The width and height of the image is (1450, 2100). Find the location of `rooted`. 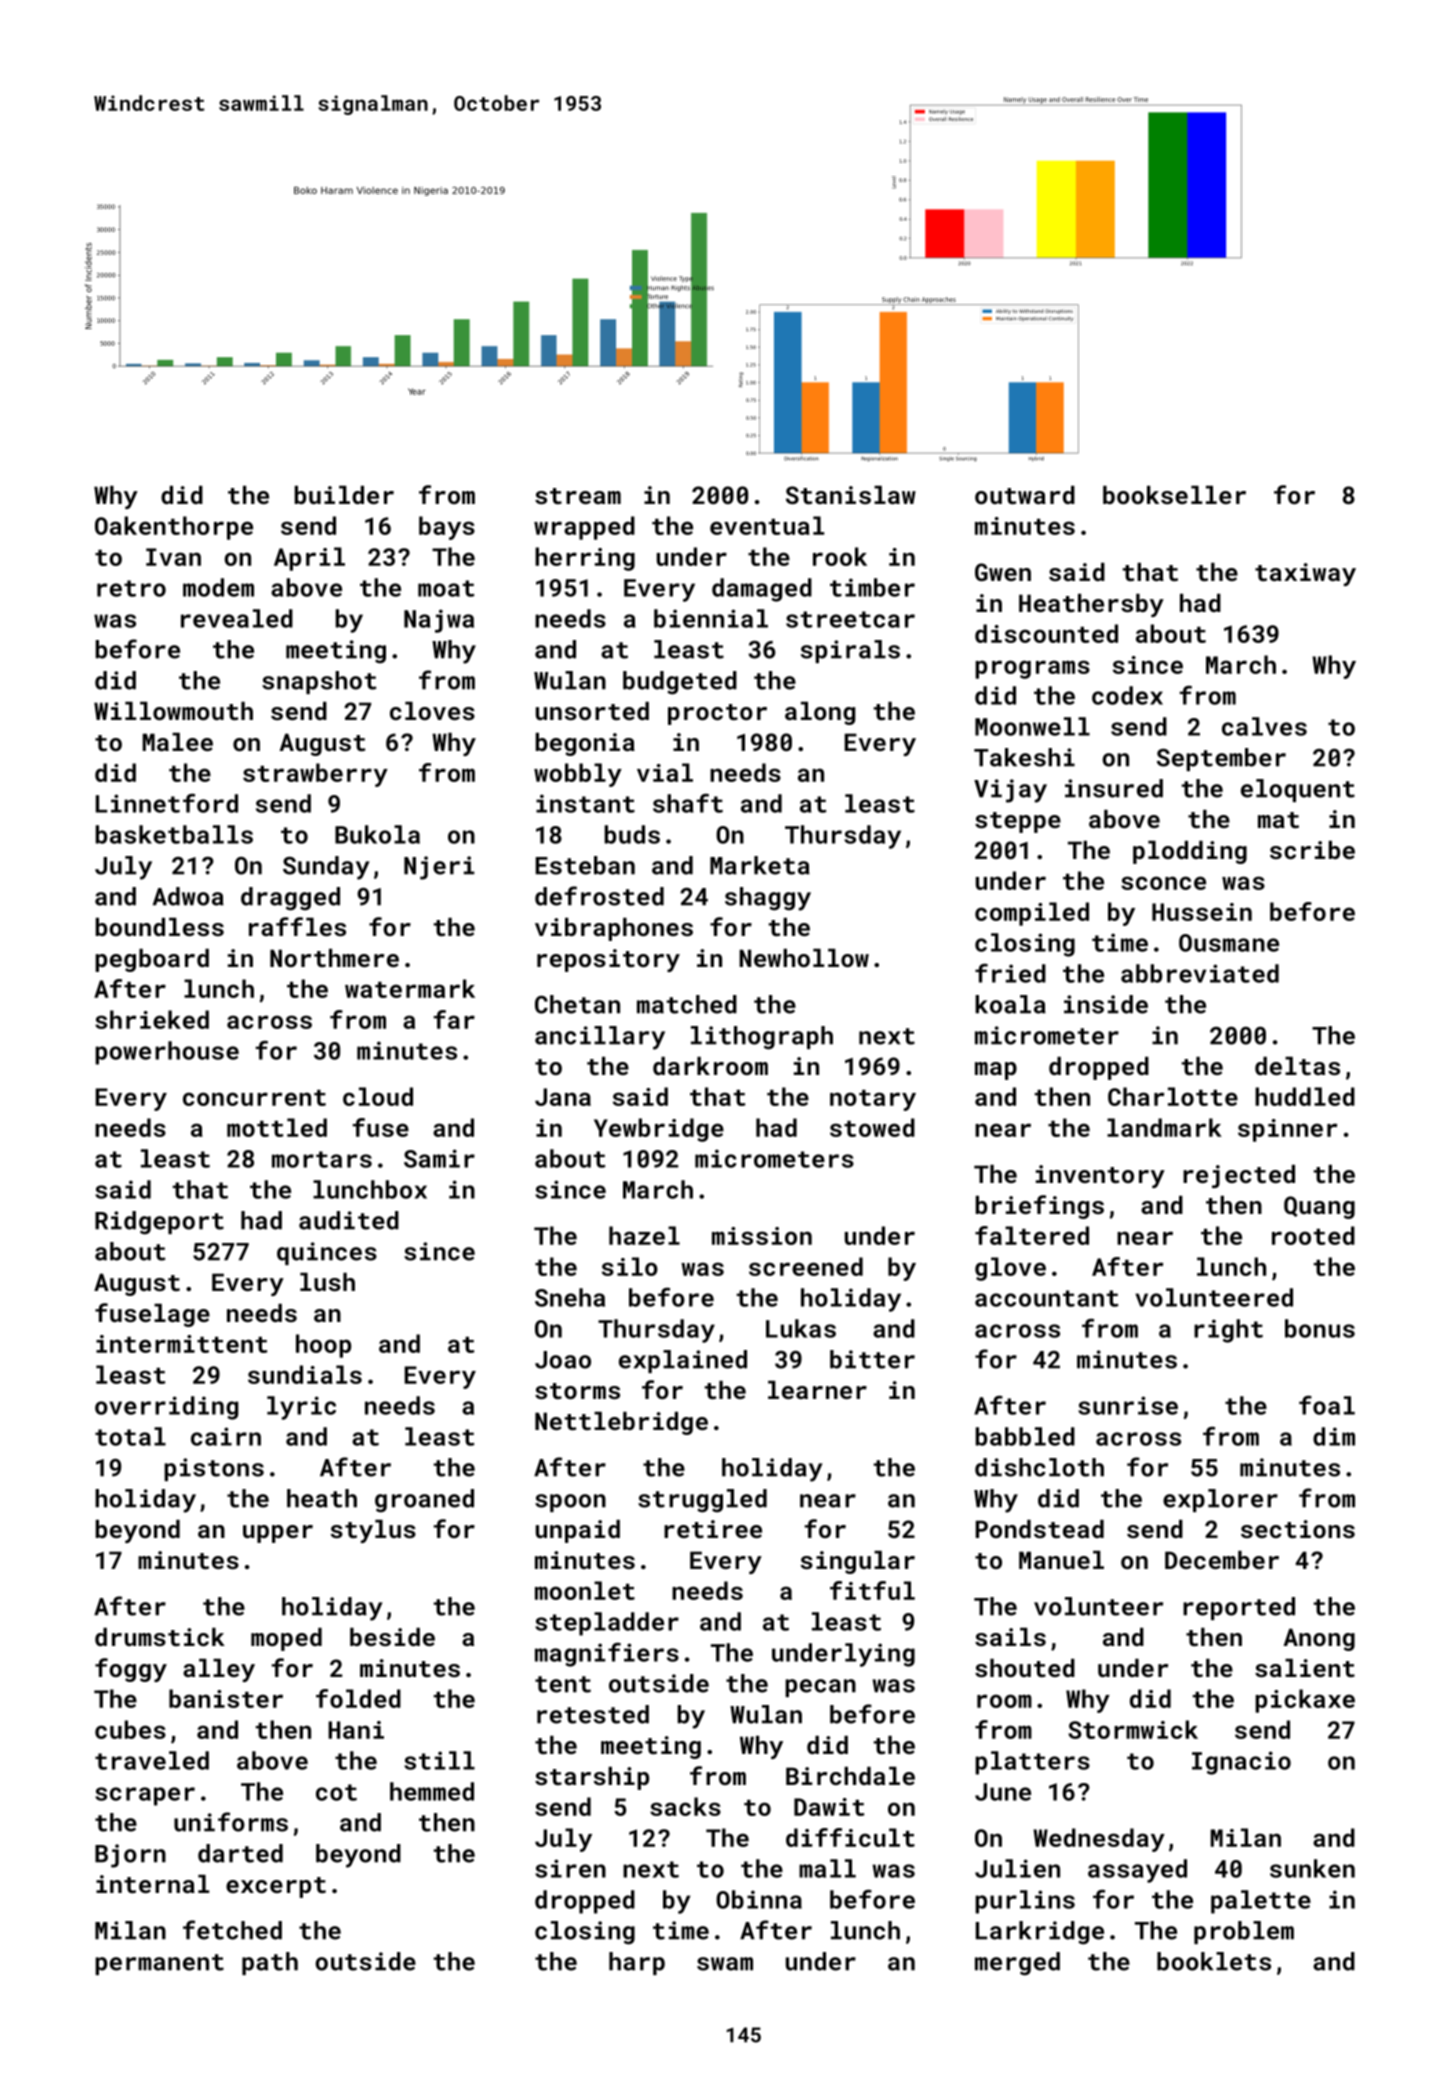

rooted is located at coordinates (1313, 1235).
